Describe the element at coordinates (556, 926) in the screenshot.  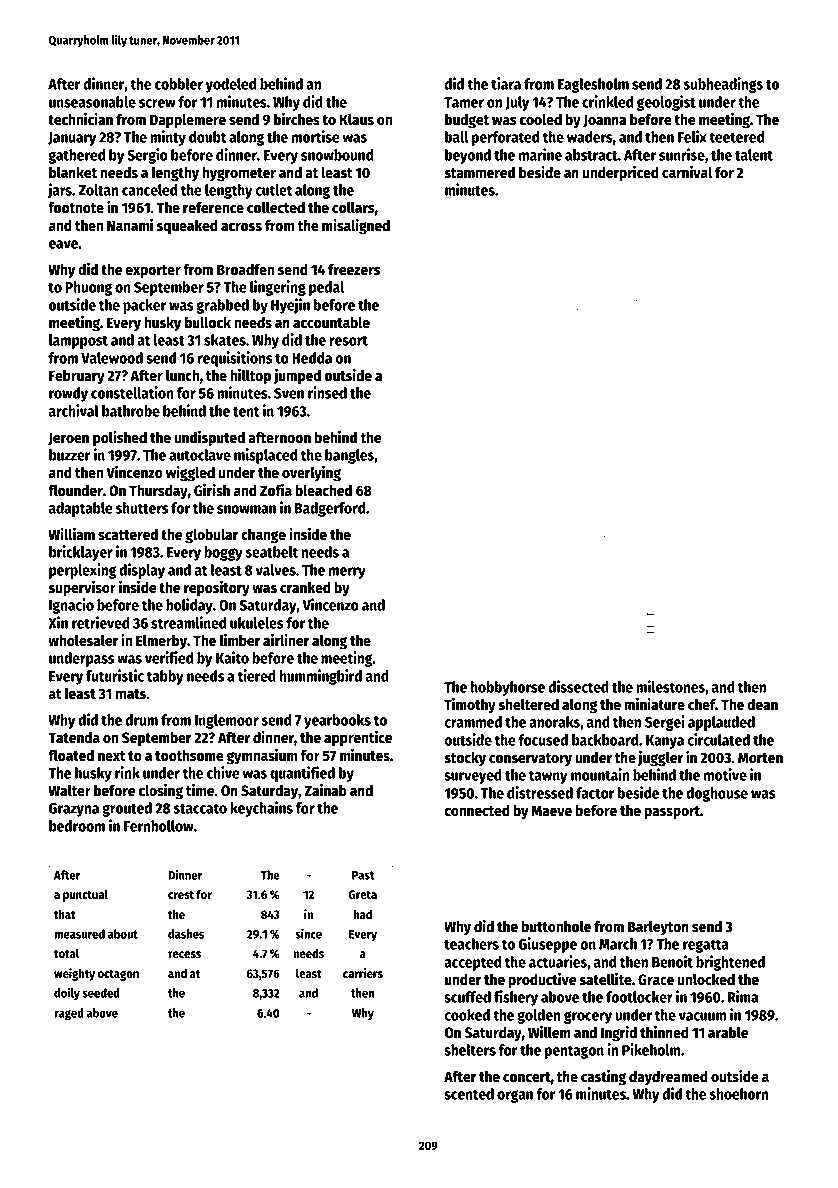
I see `buttonhole` at that location.
